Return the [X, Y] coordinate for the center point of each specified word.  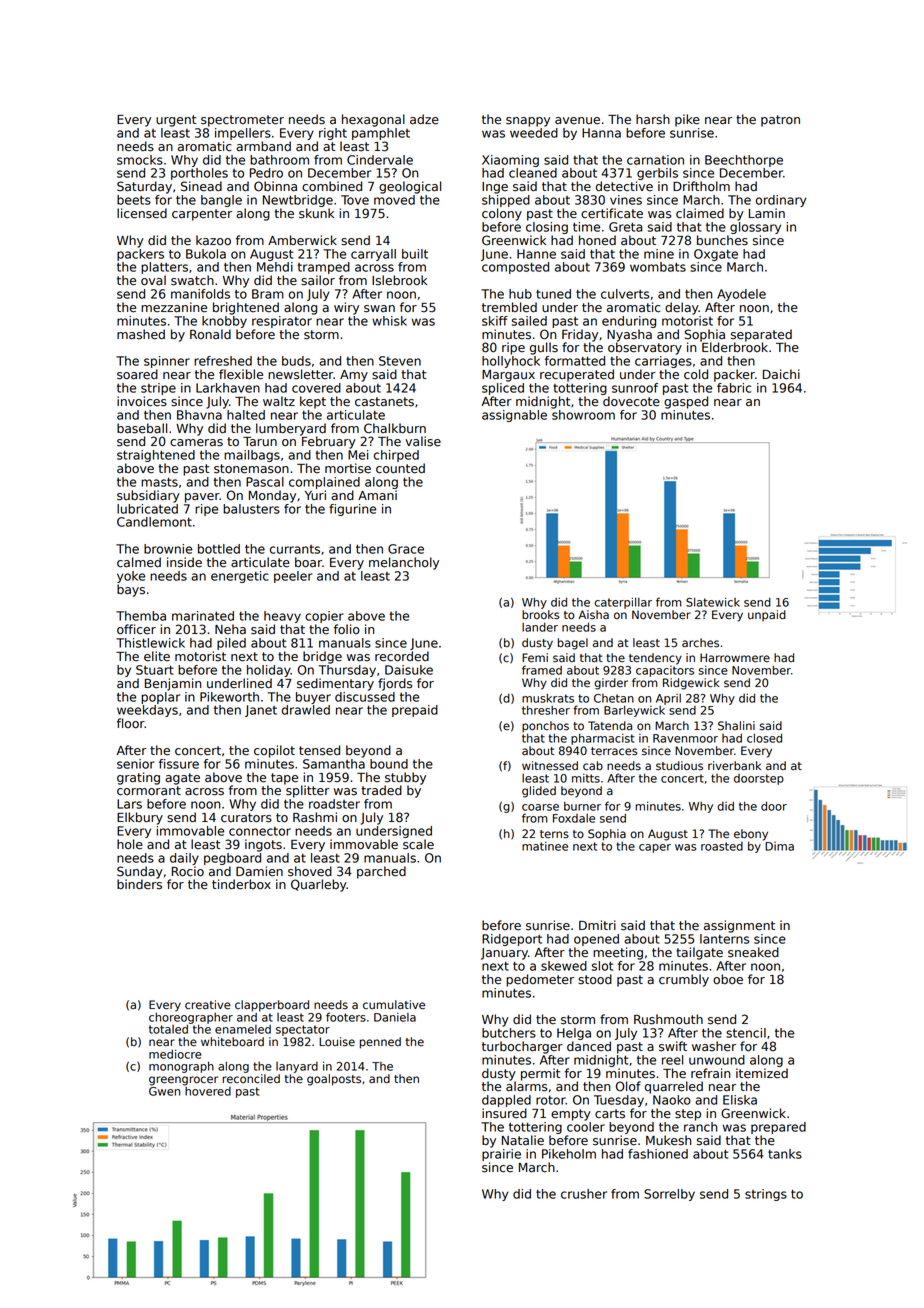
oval [153, 280]
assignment [739, 926]
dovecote [631, 401]
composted [515, 268]
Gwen [164, 1091]
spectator [303, 1030]
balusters [251, 509]
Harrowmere [735, 658]
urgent [176, 121]
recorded [402, 656]
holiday [269, 671]
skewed [564, 966]
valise [423, 441]
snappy [528, 122]
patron [780, 121]
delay [682, 308]
